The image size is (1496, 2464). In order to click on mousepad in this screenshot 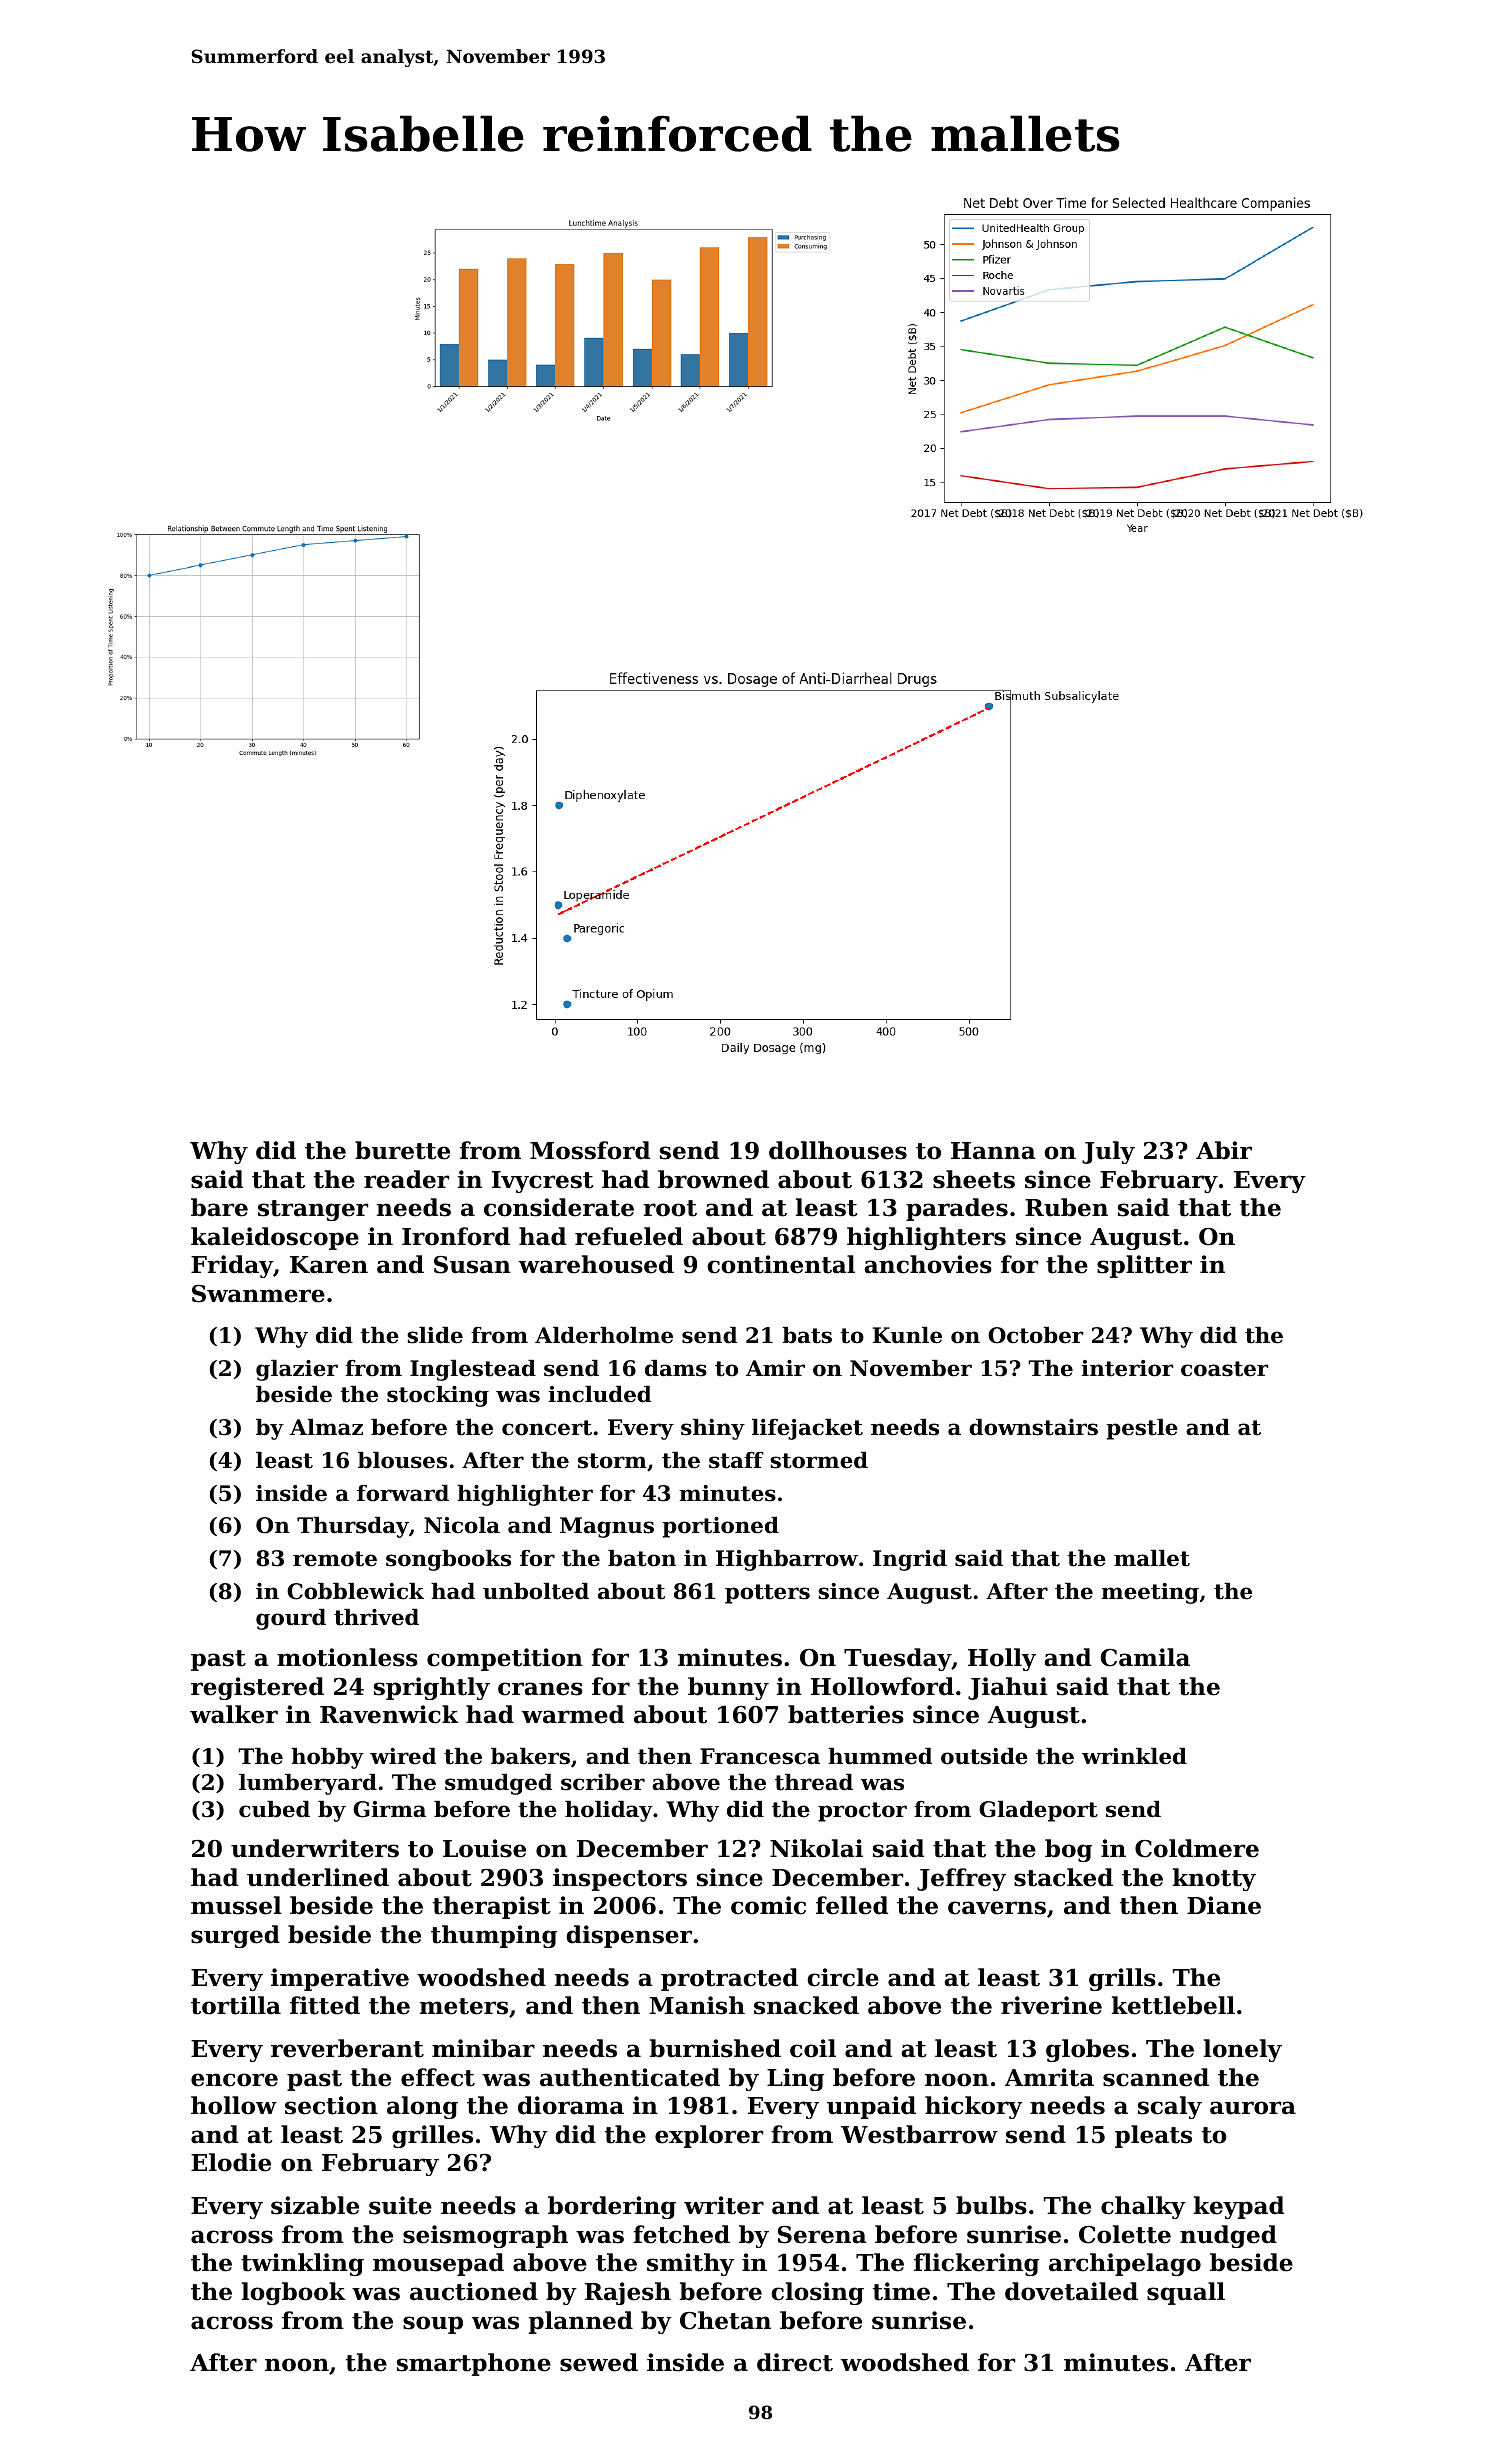, I will do `click(438, 2264)`.
